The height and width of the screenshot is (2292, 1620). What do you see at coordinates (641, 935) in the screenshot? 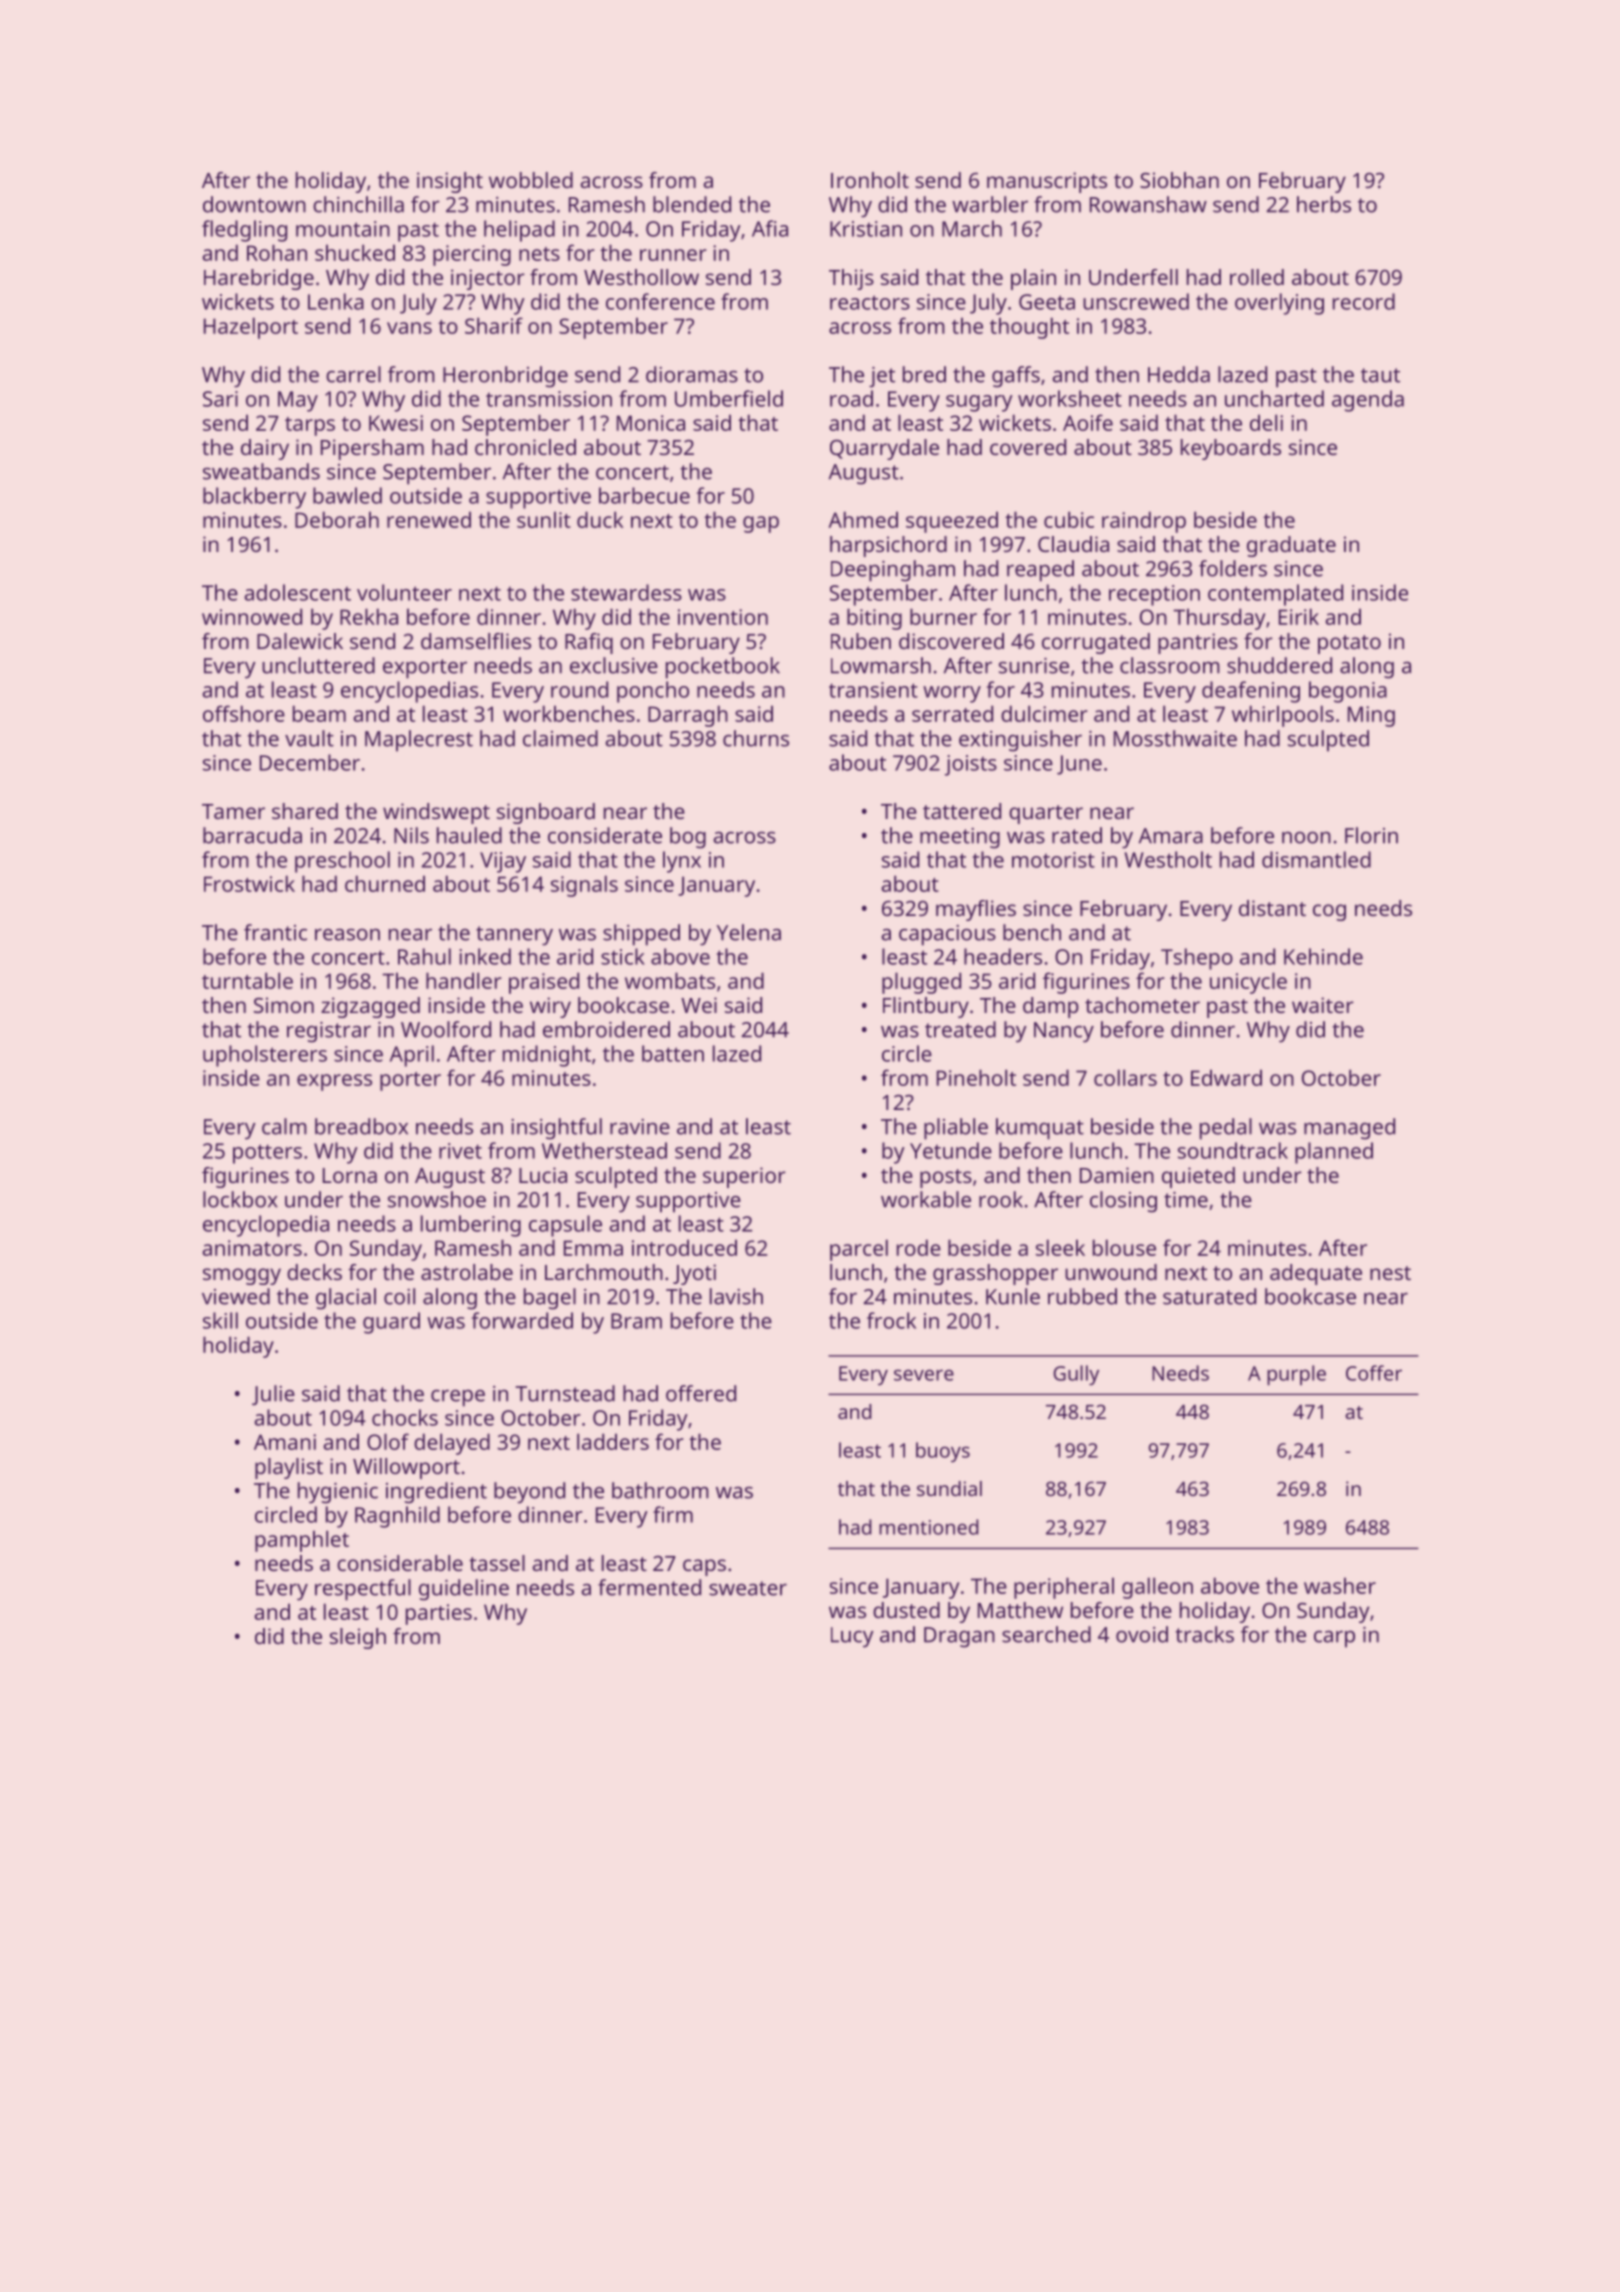
I see `shipped` at bounding box center [641, 935].
